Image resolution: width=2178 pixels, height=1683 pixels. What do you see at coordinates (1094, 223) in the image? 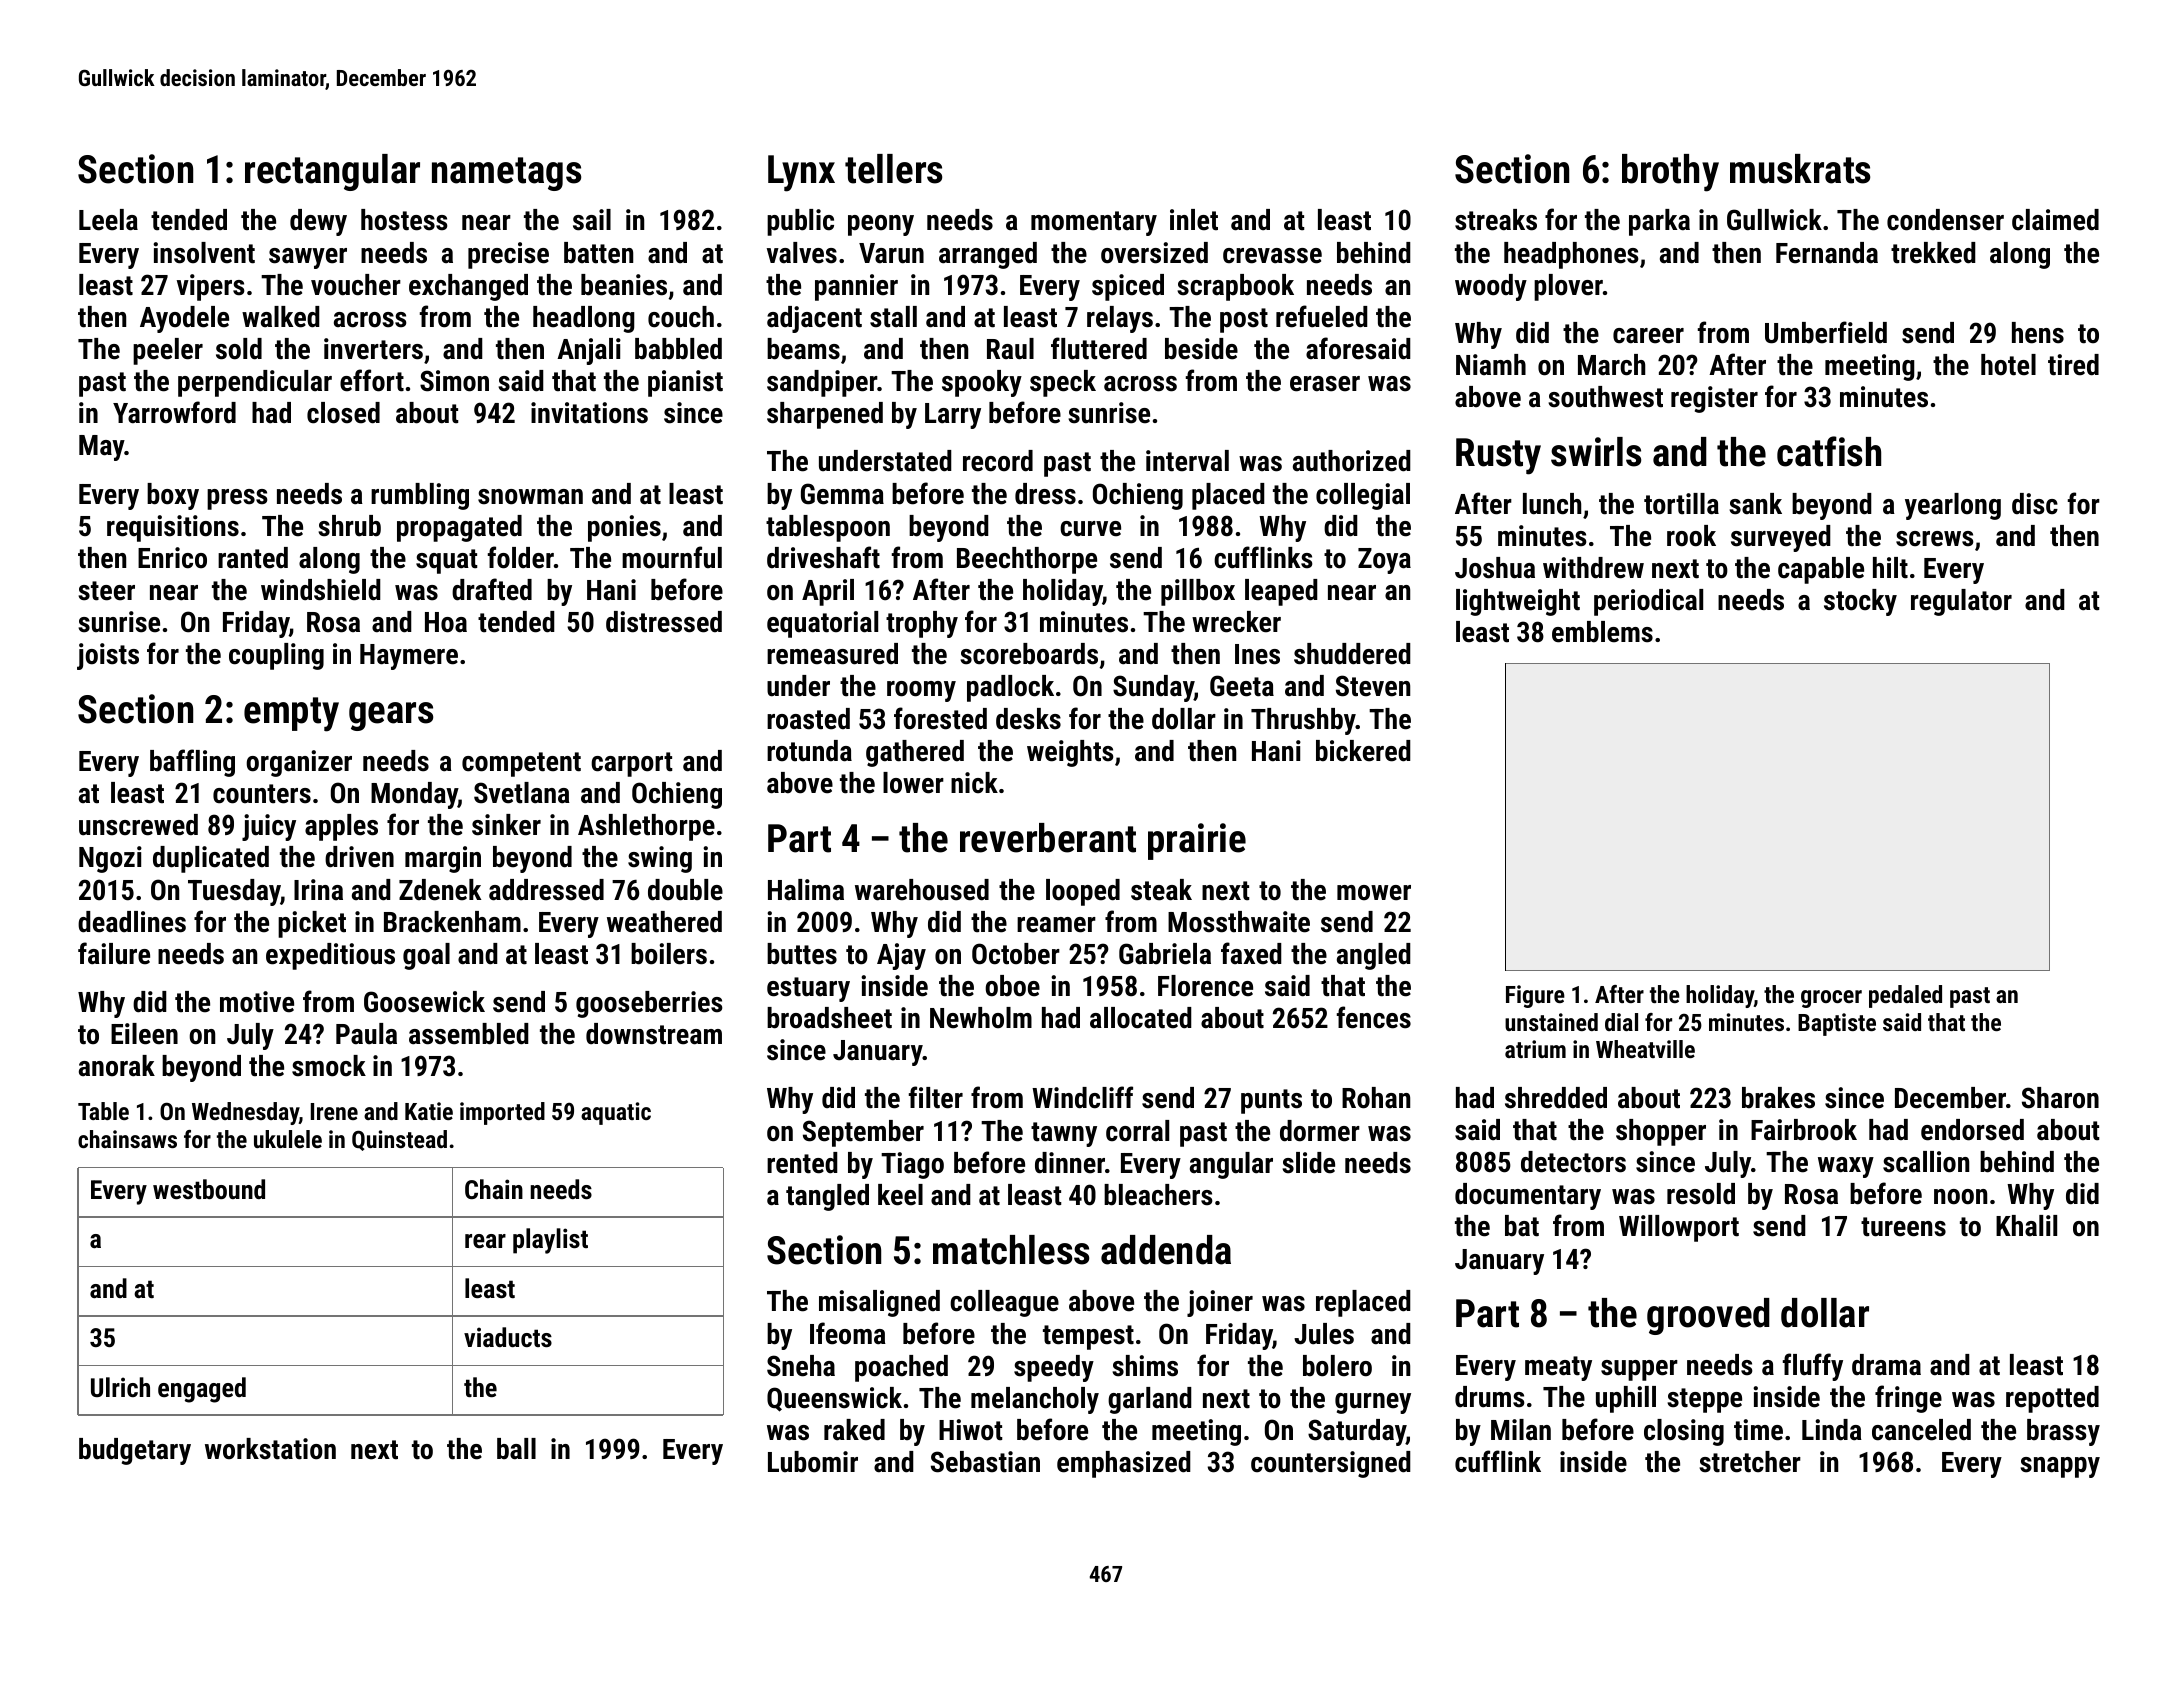
I see `momentary` at bounding box center [1094, 223].
